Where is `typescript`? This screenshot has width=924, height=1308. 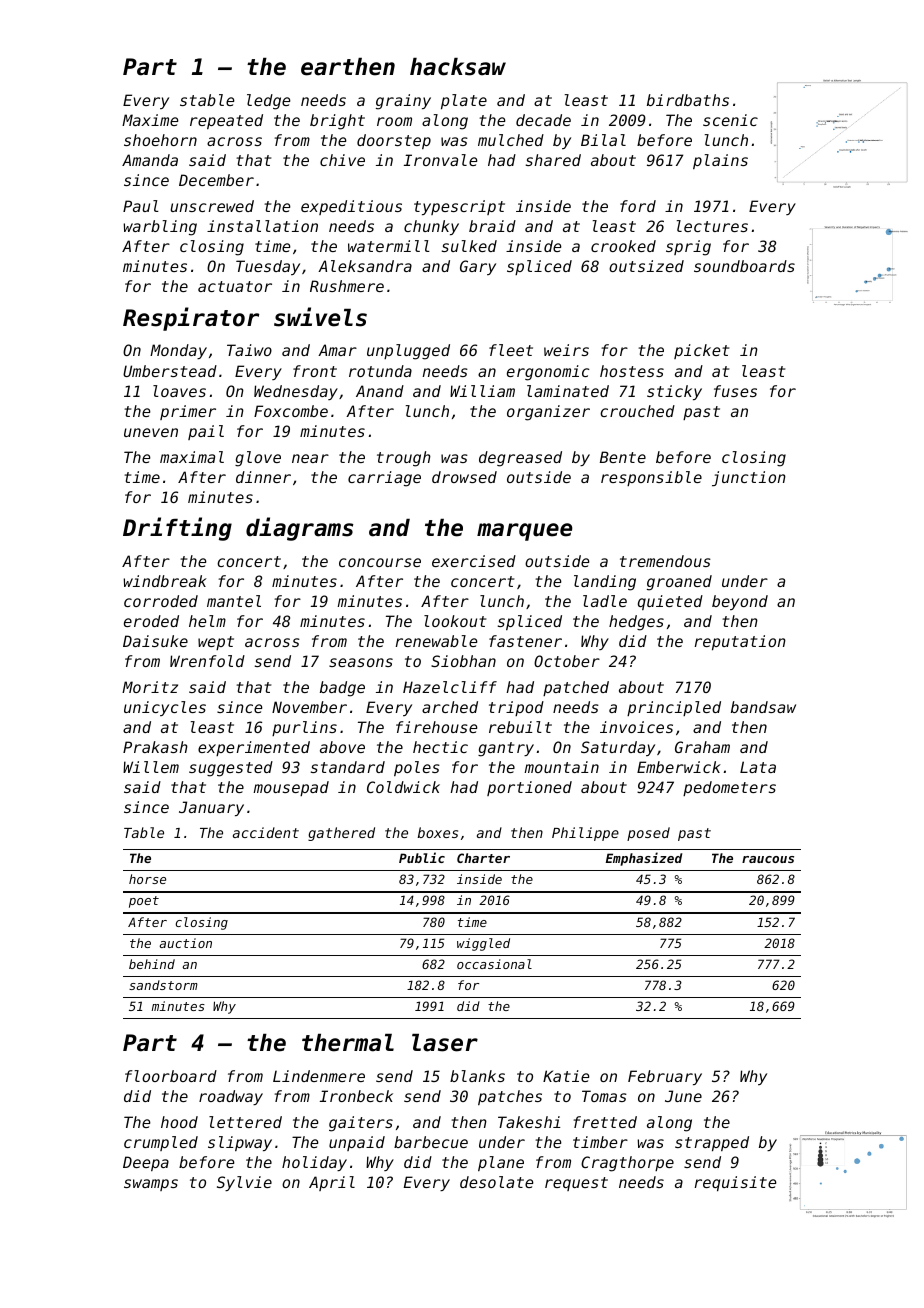 typescript is located at coordinates (459, 207).
